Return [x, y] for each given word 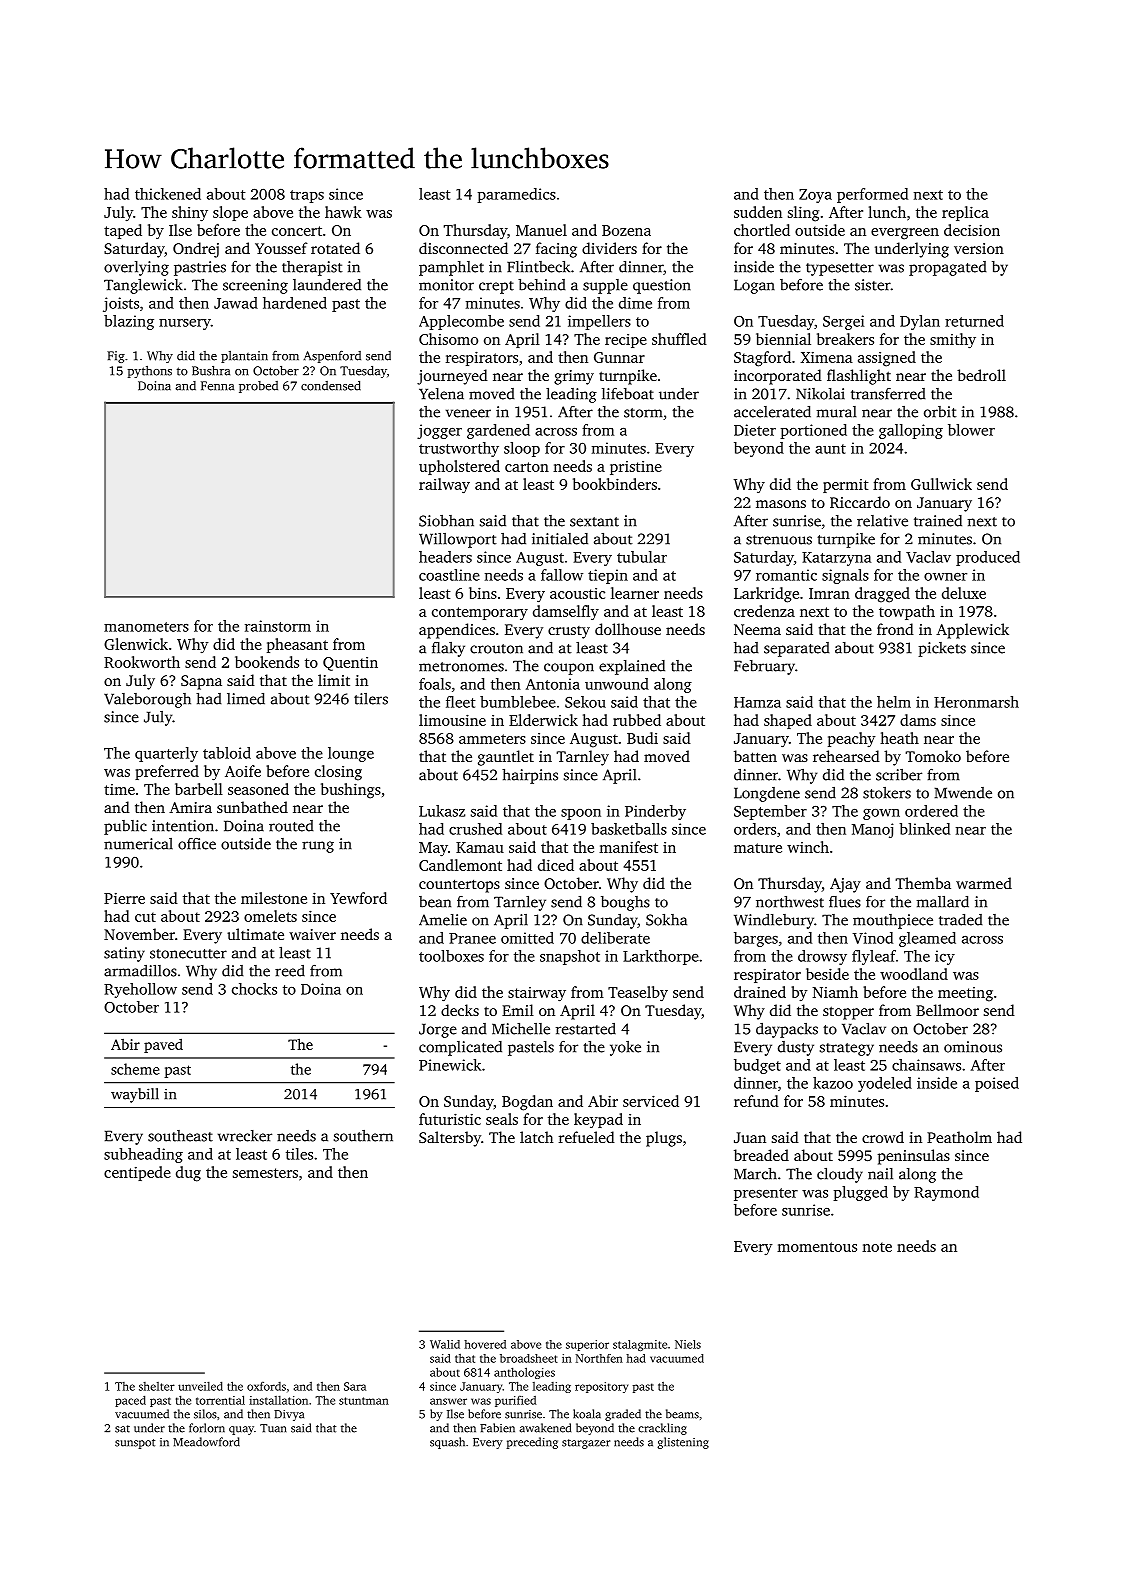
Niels [688, 1344]
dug [188, 1174]
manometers [146, 627]
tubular [642, 557]
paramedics [516, 195]
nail [880, 1174]
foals [435, 684]
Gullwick [941, 484]
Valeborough [147, 700]
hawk [343, 212]
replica [965, 213]
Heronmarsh [976, 702]
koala [587, 1414]
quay [241, 1430]
